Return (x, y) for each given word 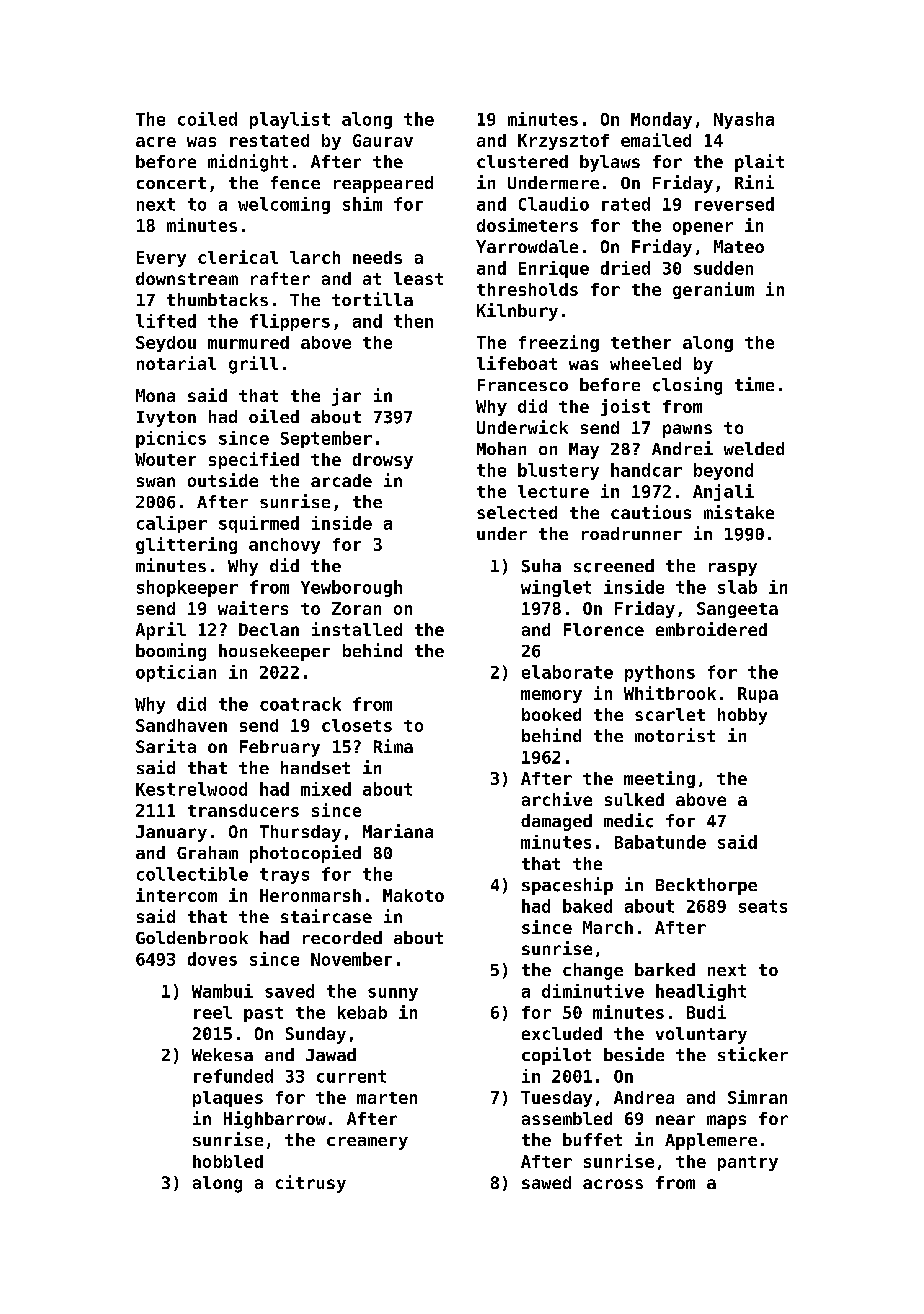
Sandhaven (181, 725)
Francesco (523, 385)
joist (625, 407)
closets (357, 725)
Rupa (758, 695)
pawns (687, 431)
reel (213, 1012)
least (418, 278)
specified (254, 460)
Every (161, 259)
